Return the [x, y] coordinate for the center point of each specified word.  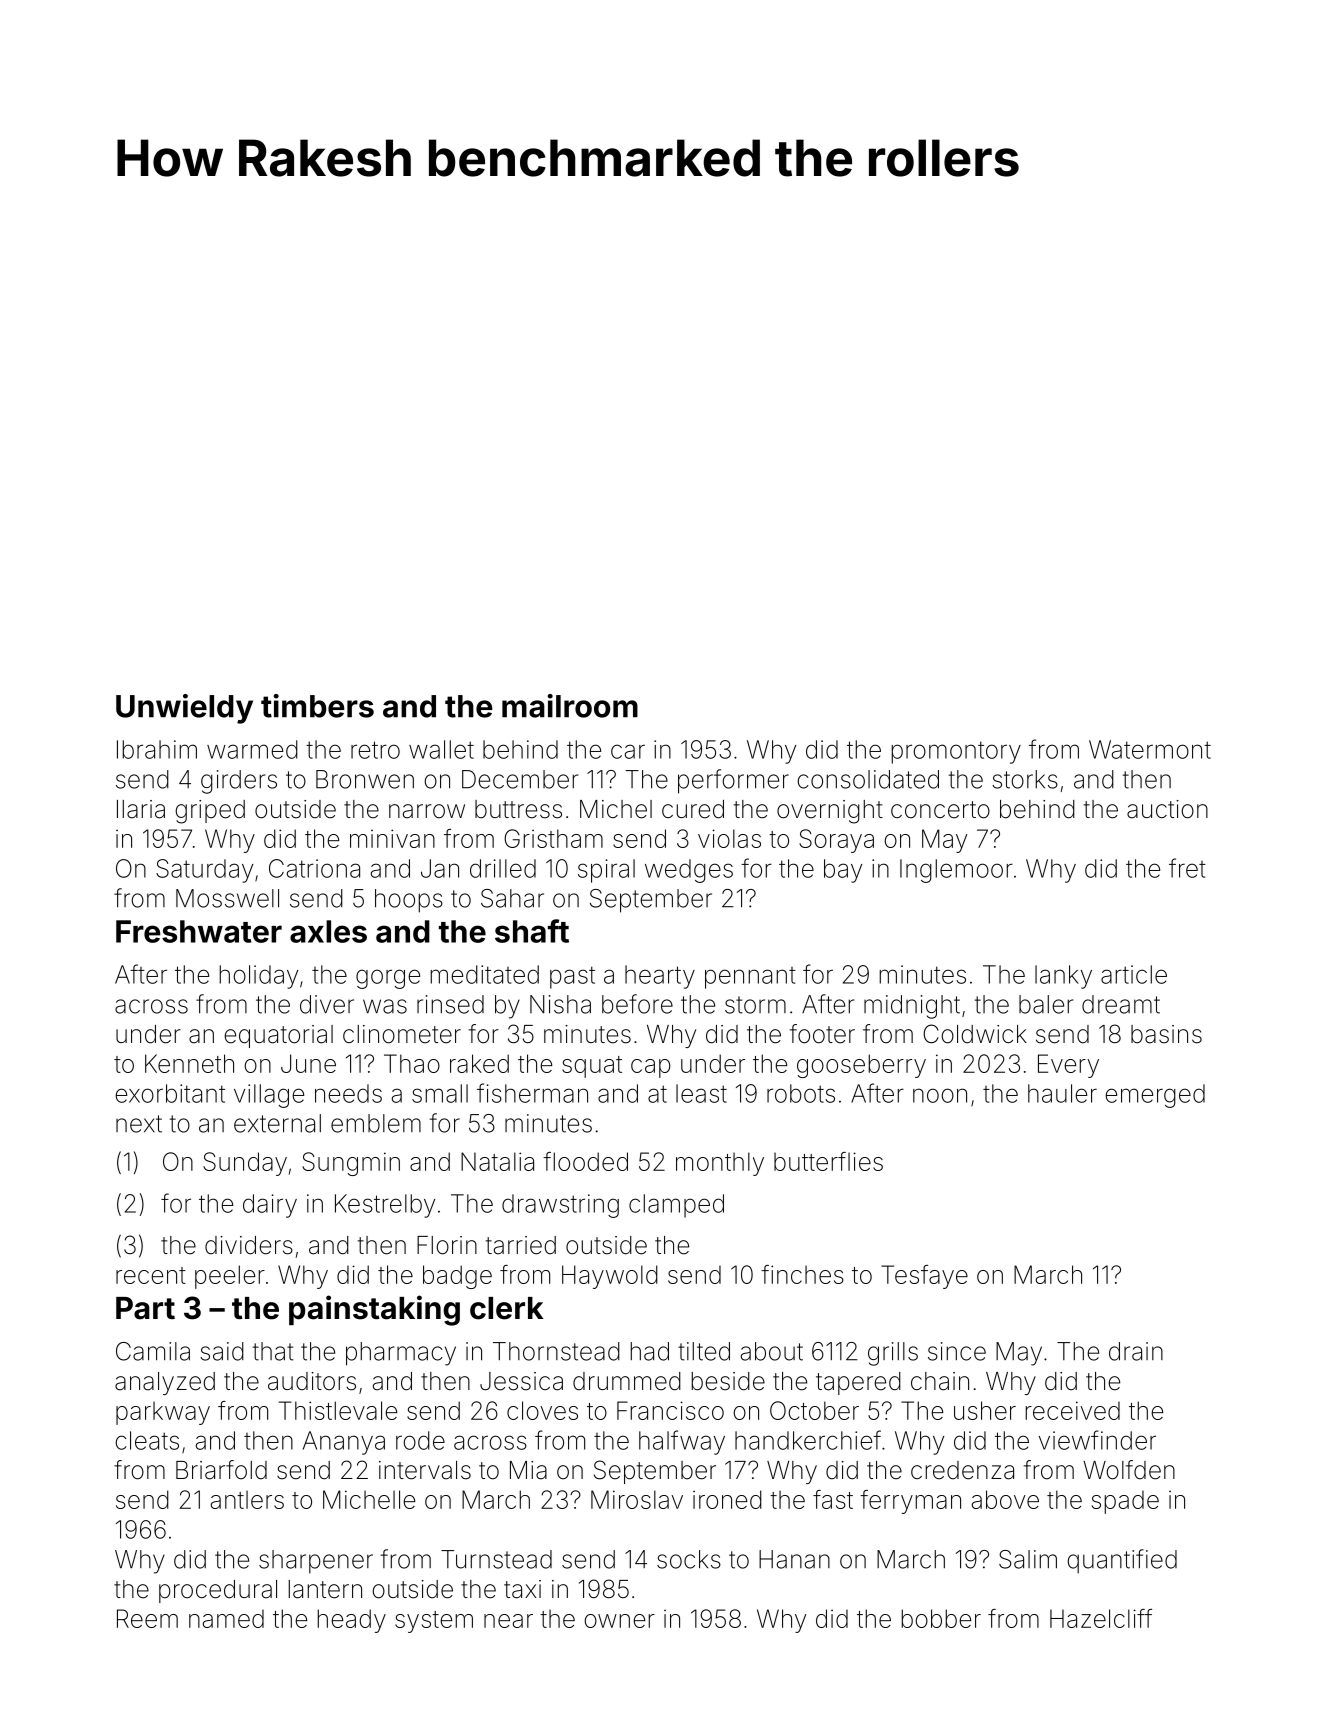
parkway [163, 1413]
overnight [830, 812]
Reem [147, 1618]
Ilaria [141, 809]
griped [210, 812]
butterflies [828, 1161]
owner [619, 1621]
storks [1025, 779]
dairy [270, 1206]
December [520, 779]
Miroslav [637, 1499]
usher [985, 1410]
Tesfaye [924, 1277]
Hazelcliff [1101, 1618]
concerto [940, 810]
